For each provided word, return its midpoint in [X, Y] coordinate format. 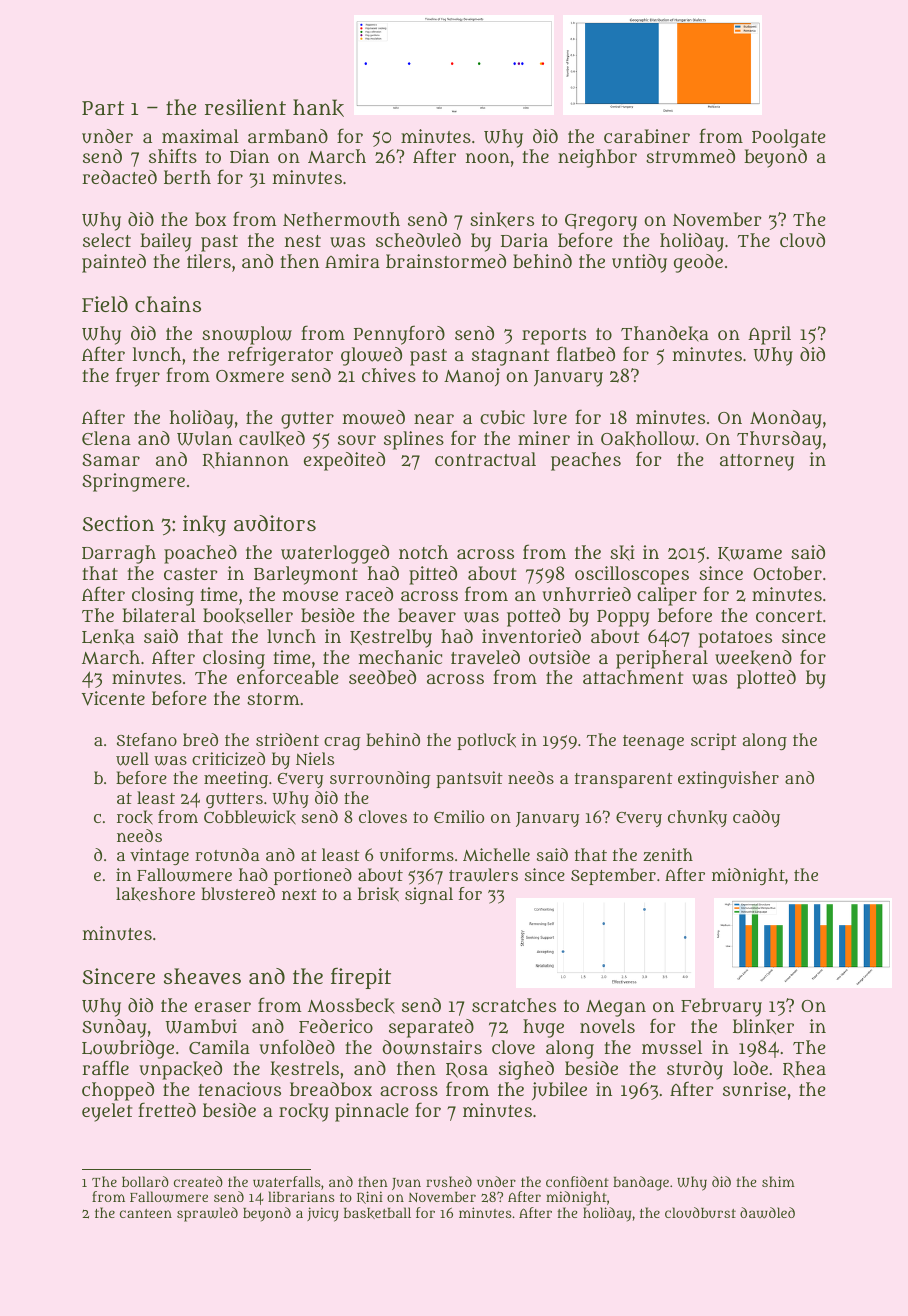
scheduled [418, 240]
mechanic [400, 657]
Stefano [147, 739]
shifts [173, 155]
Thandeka [665, 334]
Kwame [750, 554]
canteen [146, 1213]
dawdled [767, 1213]
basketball [377, 1213]
